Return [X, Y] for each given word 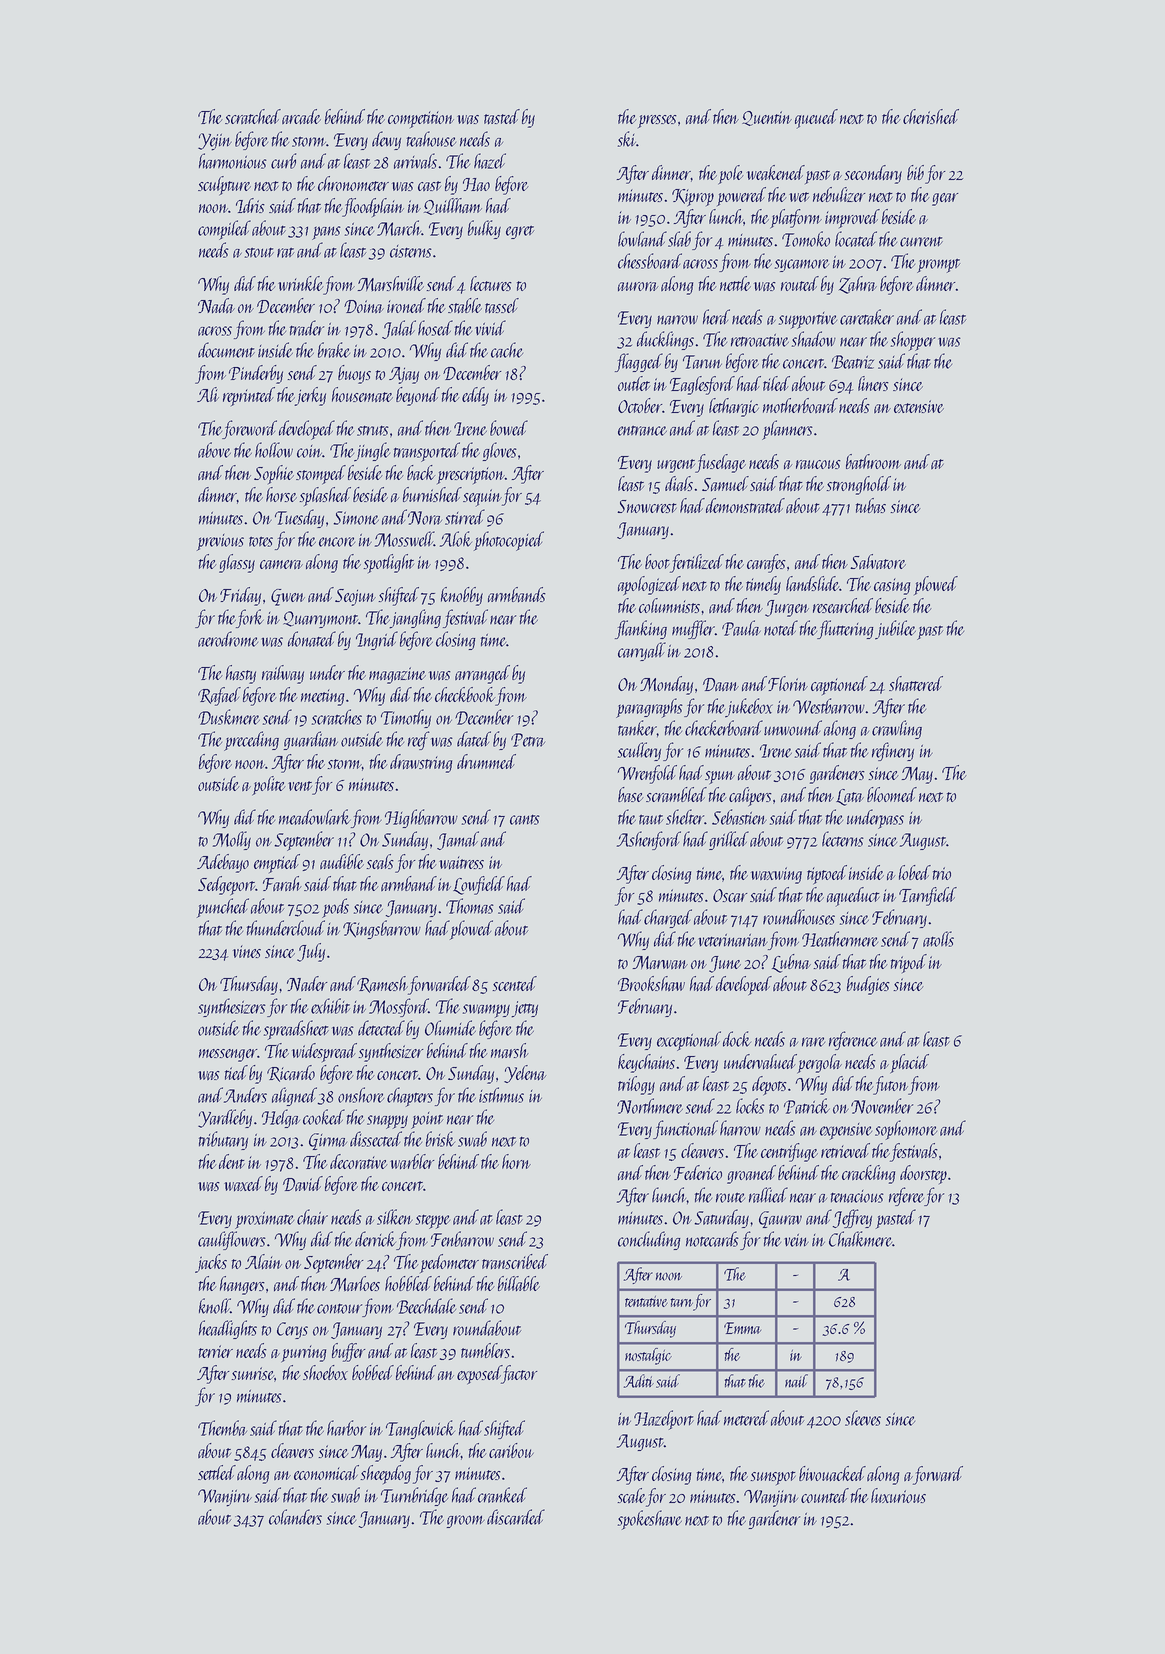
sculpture [224, 186]
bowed [509, 428]
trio [942, 873]
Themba [222, 1428]
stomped [321, 475]
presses [657, 121]
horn [516, 1161]
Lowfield [479, 885]
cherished [931, 116]
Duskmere [229, 717]
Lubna [791, 963]
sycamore [802, 265]
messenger [228, 1055]
